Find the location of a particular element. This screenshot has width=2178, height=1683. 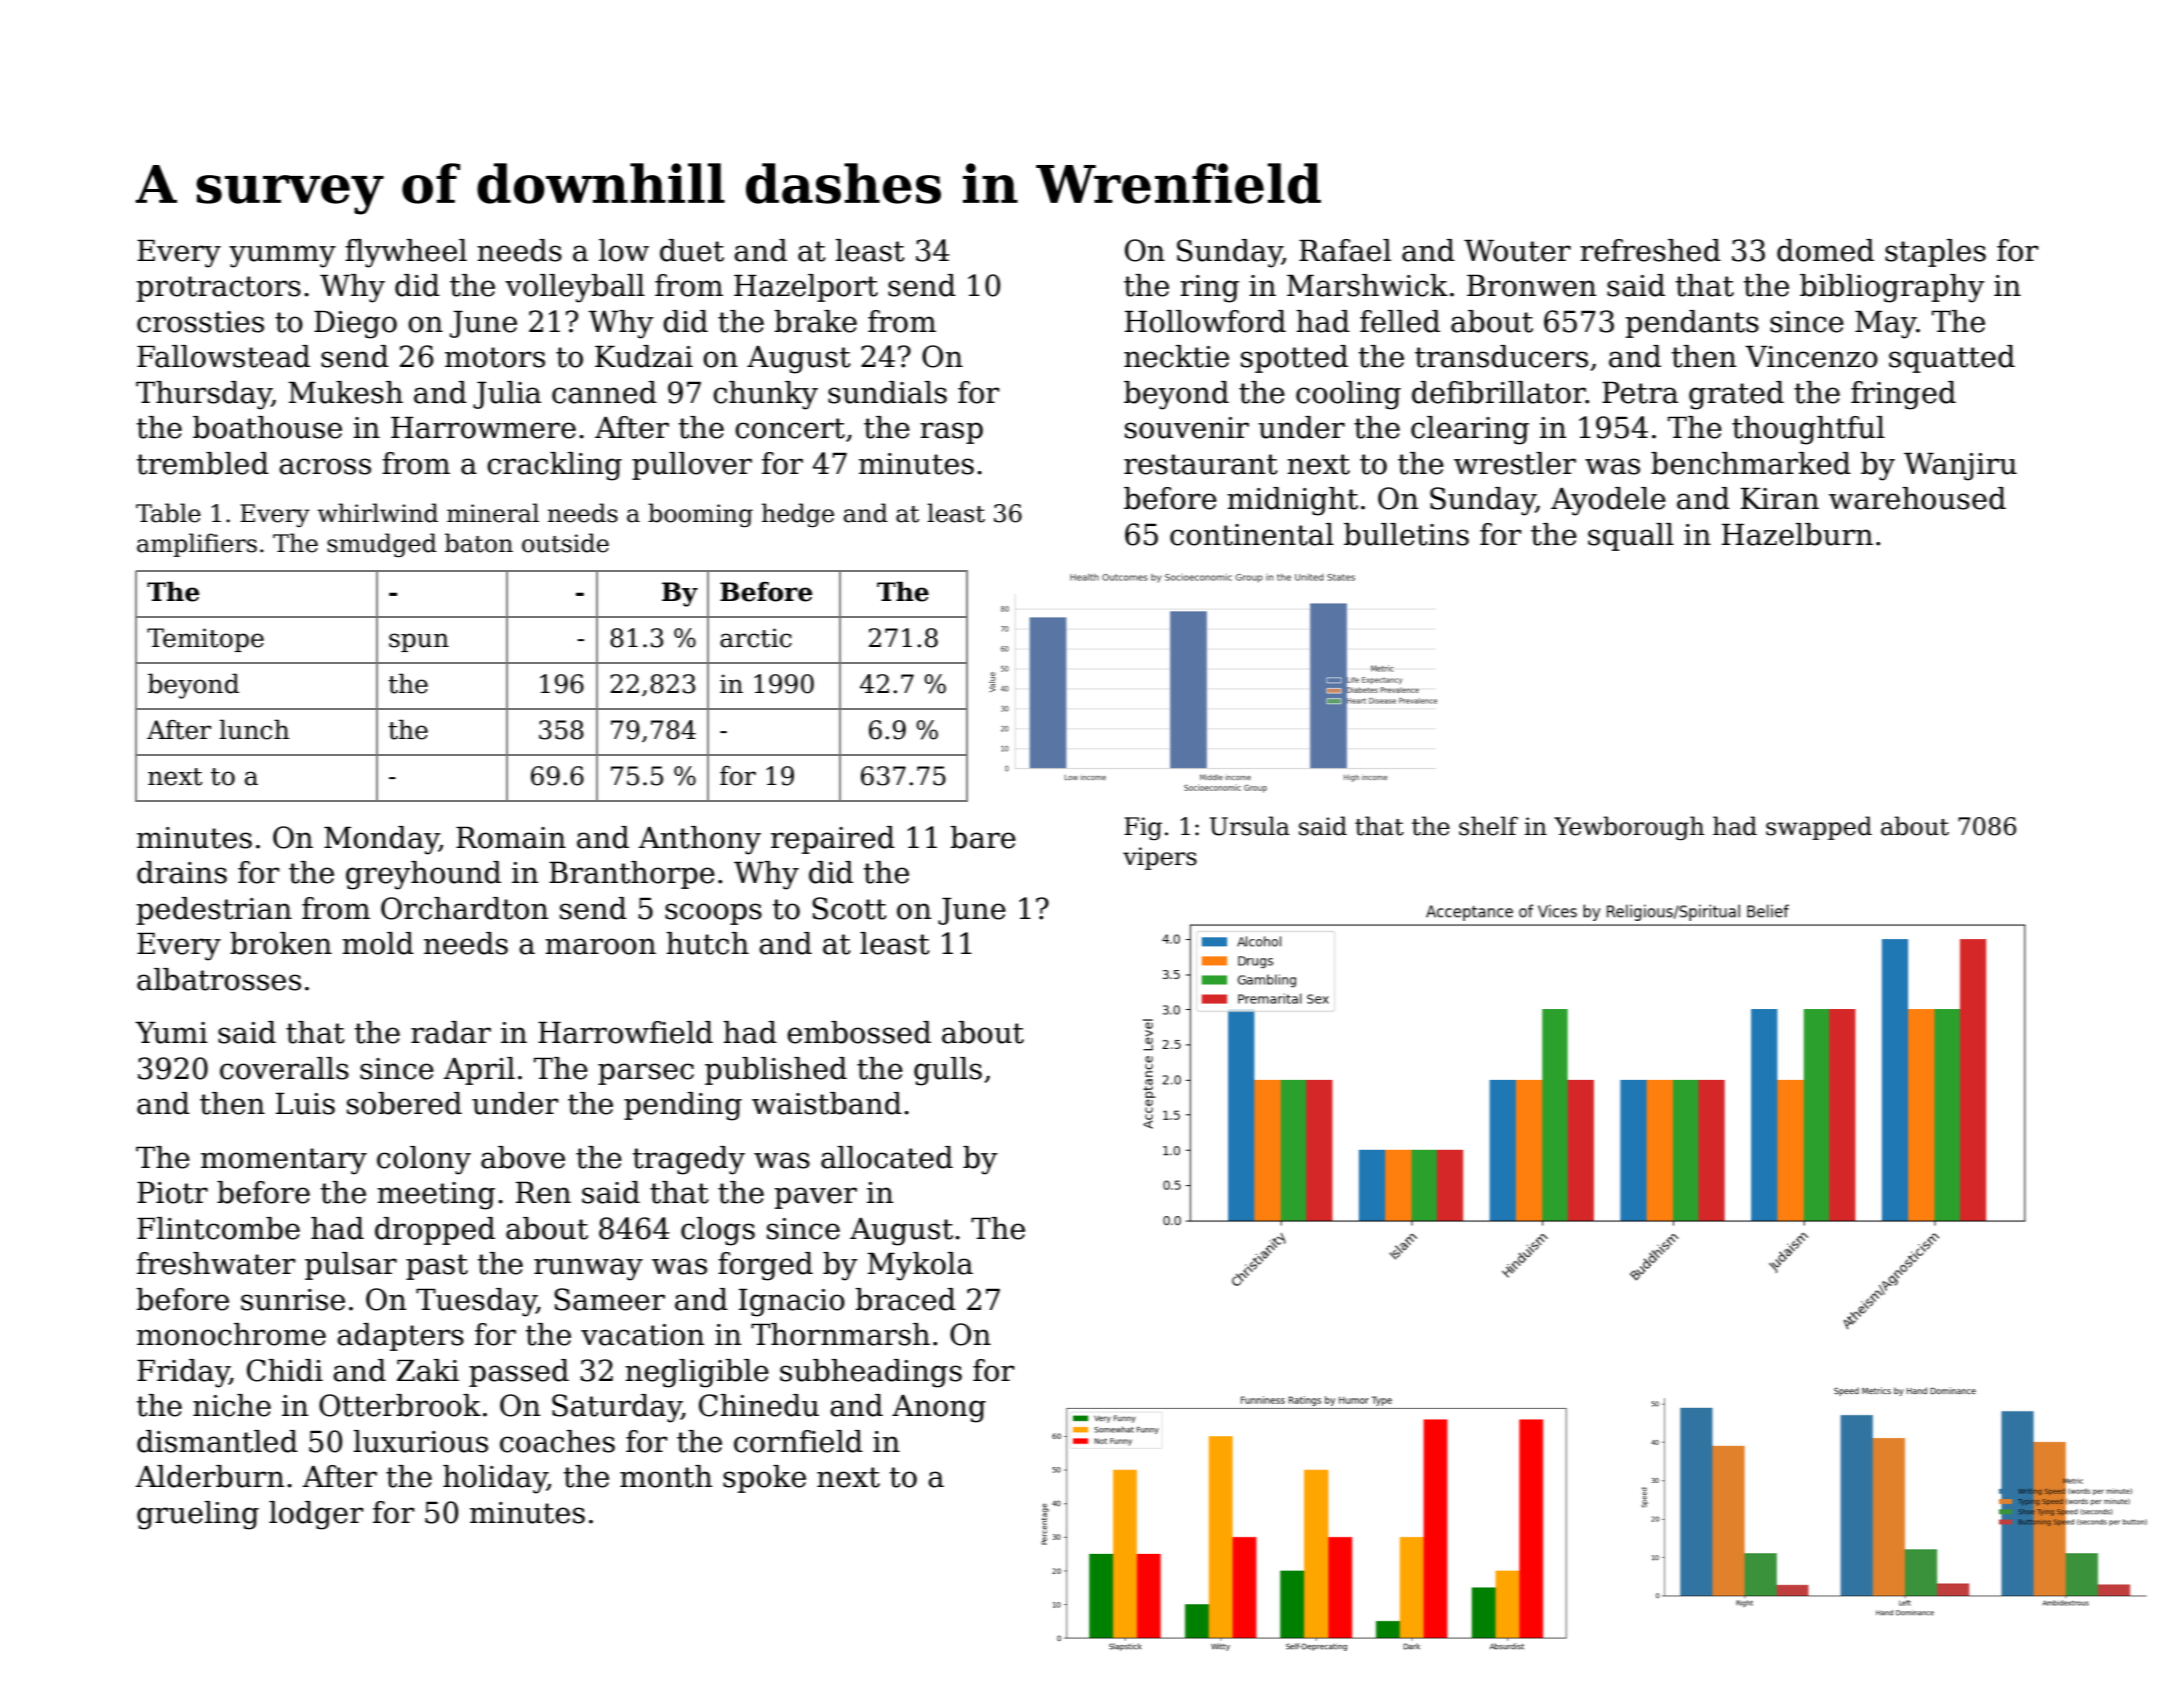

vipers is located at coordinates (1160, 858).
